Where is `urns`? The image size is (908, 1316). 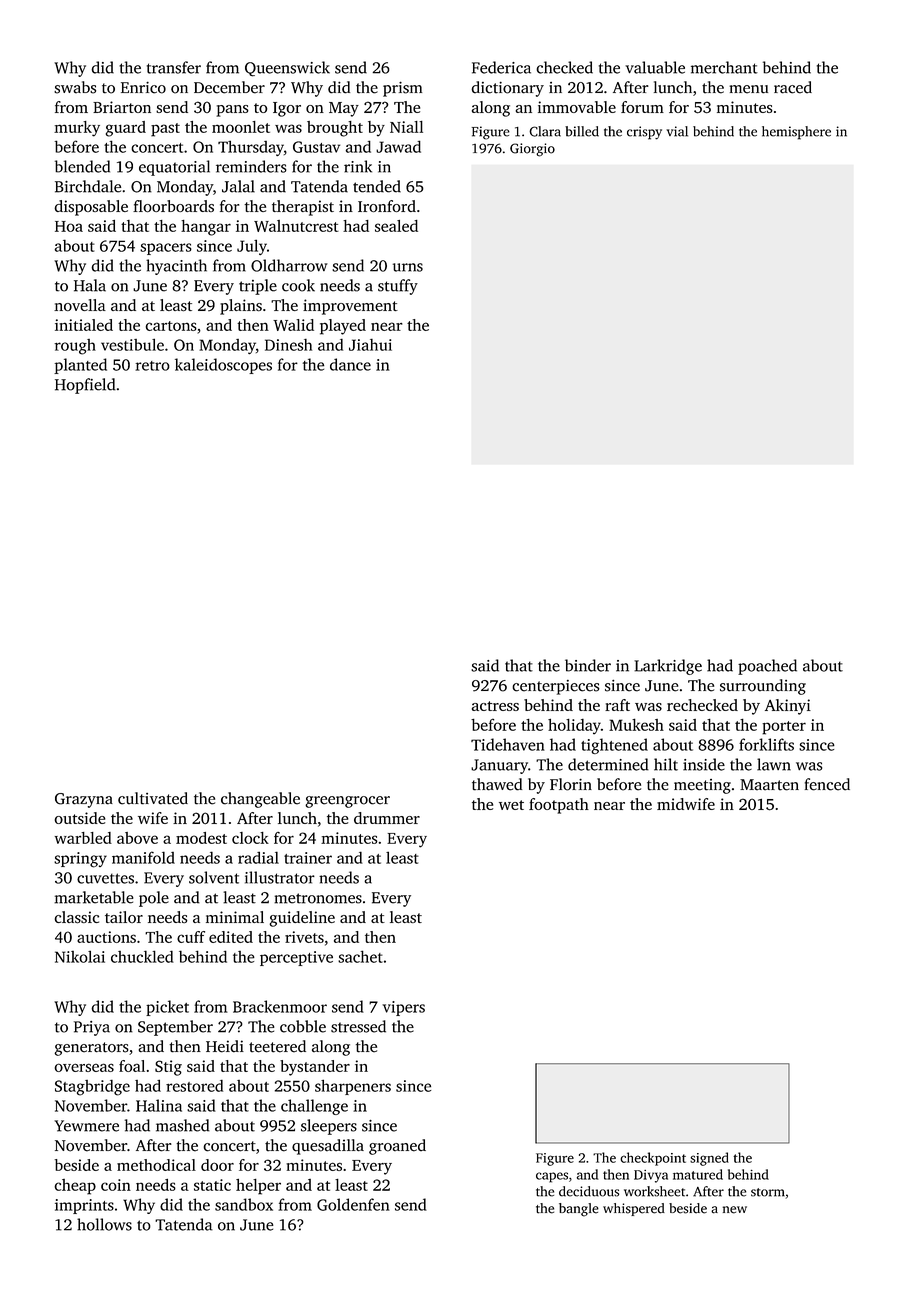 urns is located at coordinates (408, 267).
